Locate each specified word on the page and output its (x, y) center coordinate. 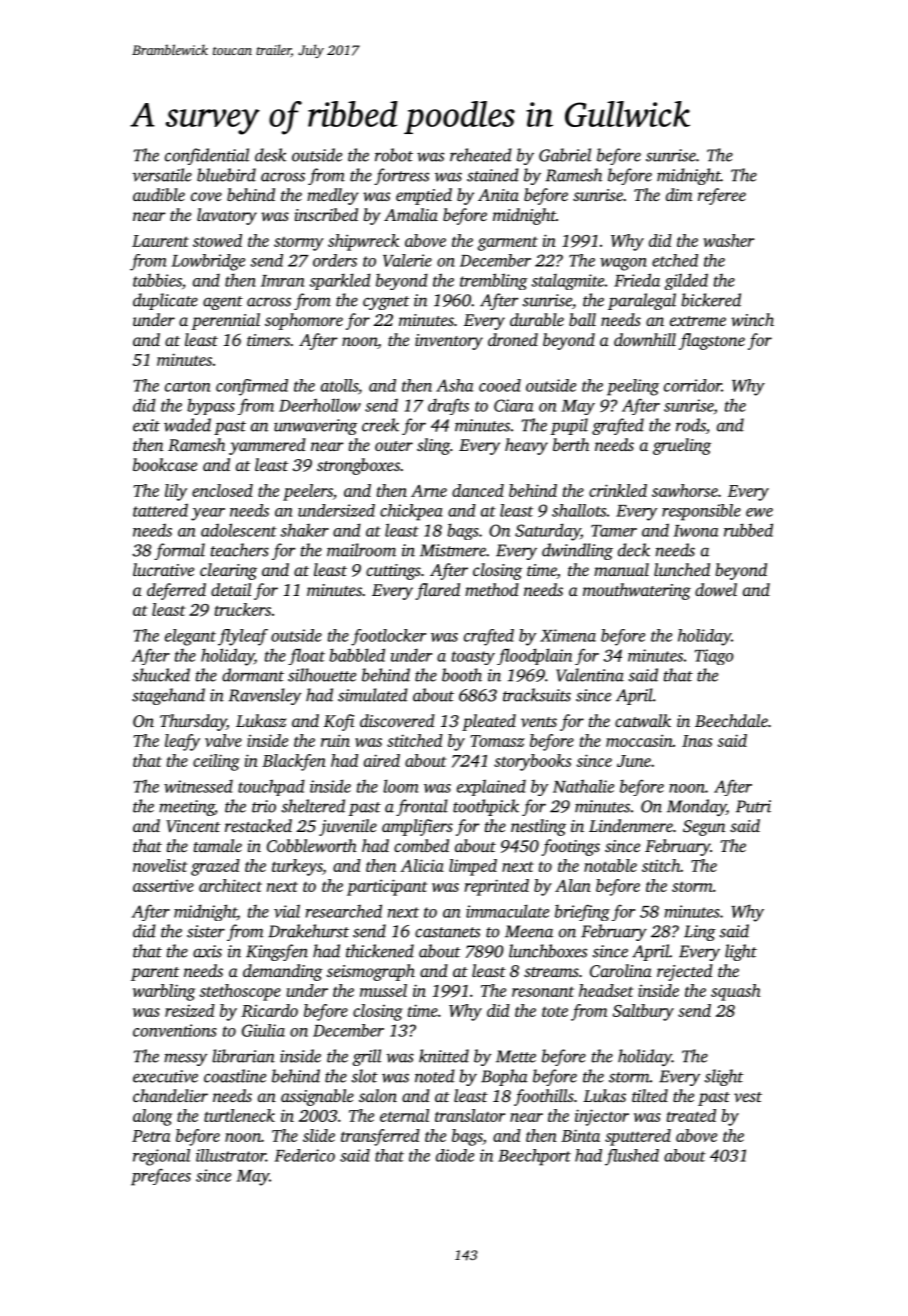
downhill (645, 339)
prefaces (161, 1177)
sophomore (304, 321)
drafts (448, 407)
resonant (543, 991)
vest (748, 1097)
